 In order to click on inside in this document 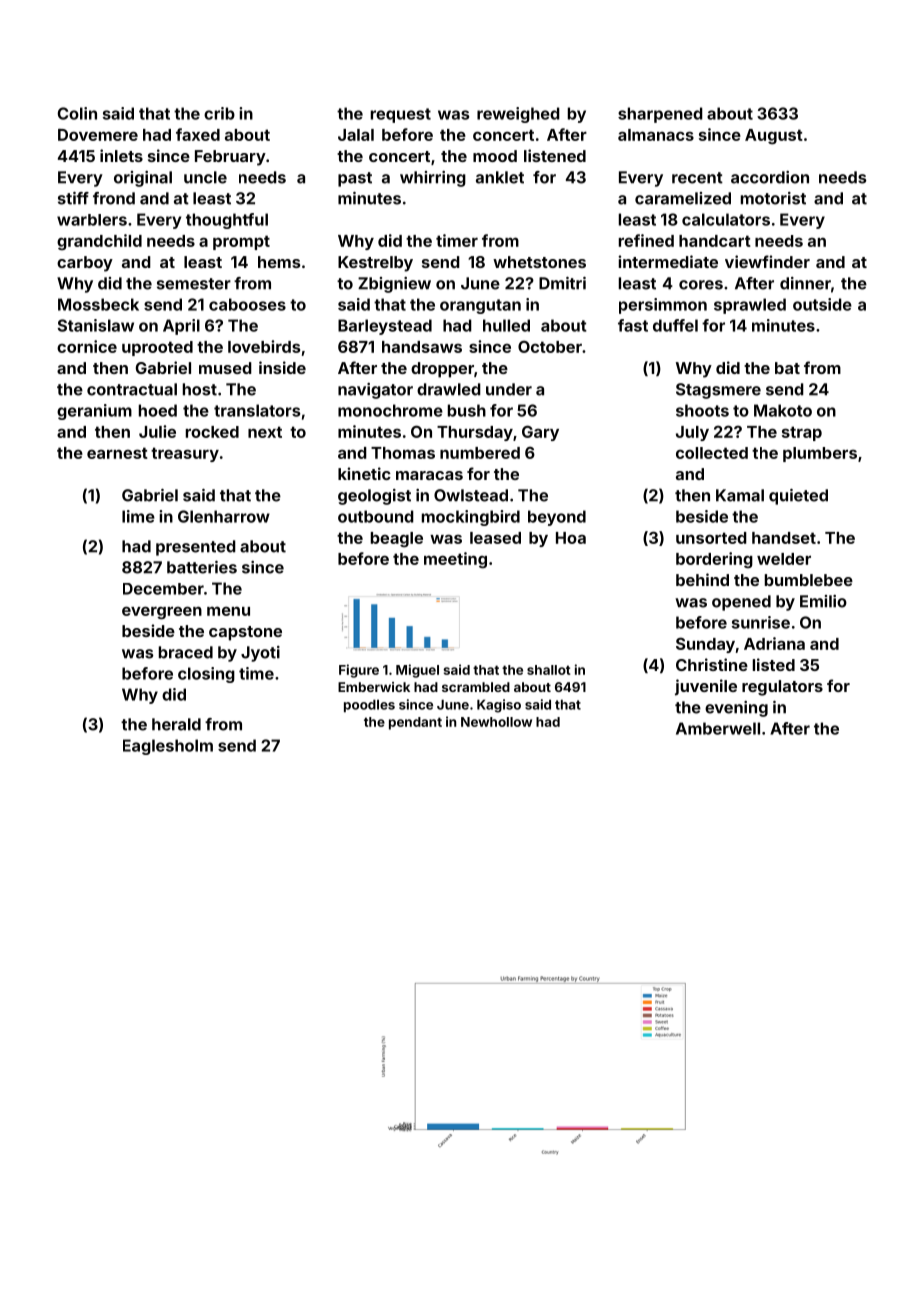, I will do `click(282, 367)`.
